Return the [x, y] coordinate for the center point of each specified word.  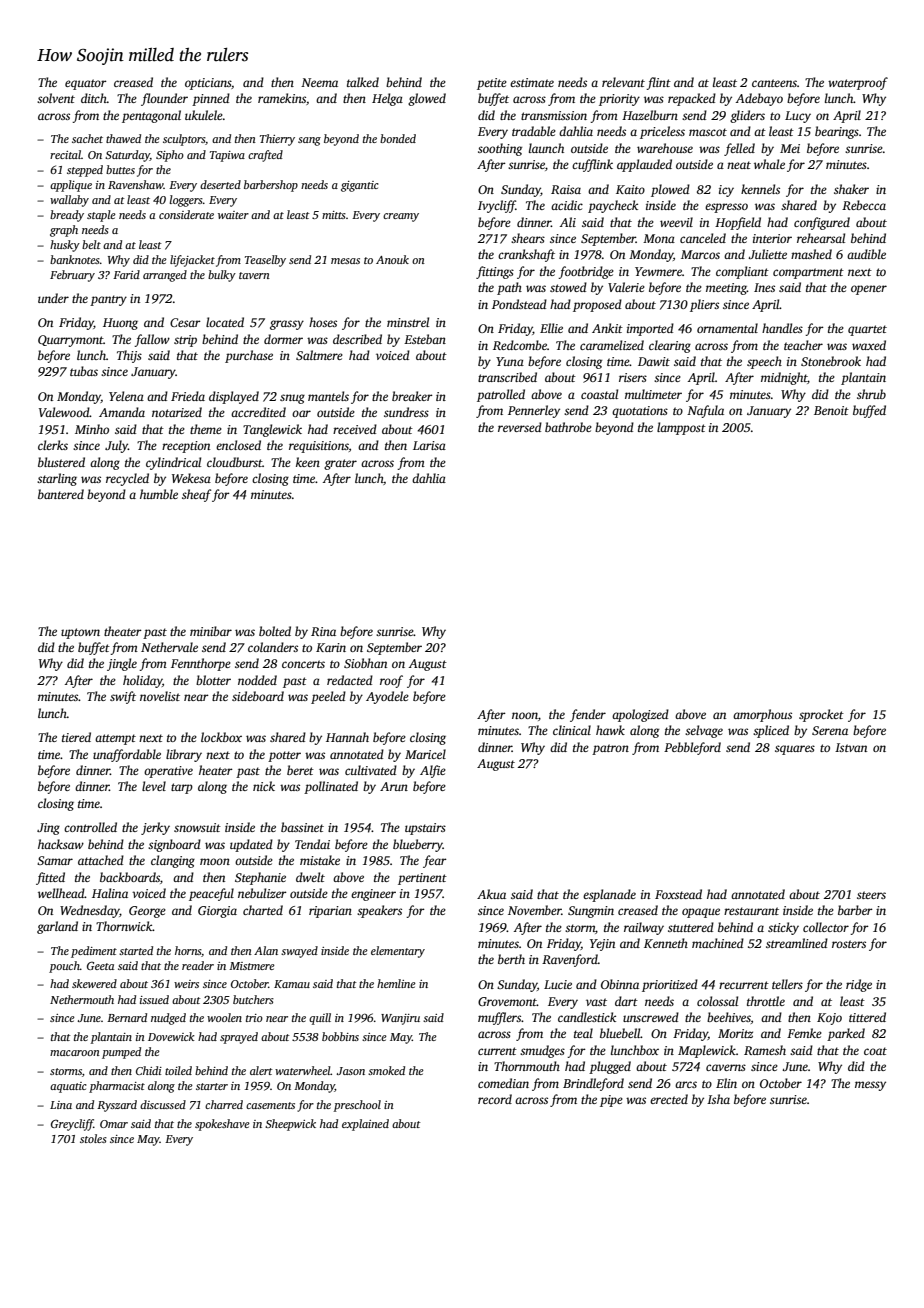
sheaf [196, 495]
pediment [94, 952]
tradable [534, 131]
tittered [867, 1017]
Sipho [170, 156]
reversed [520, 427]
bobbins [340, 1036]
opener [869, 290]
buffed [869, 411]
